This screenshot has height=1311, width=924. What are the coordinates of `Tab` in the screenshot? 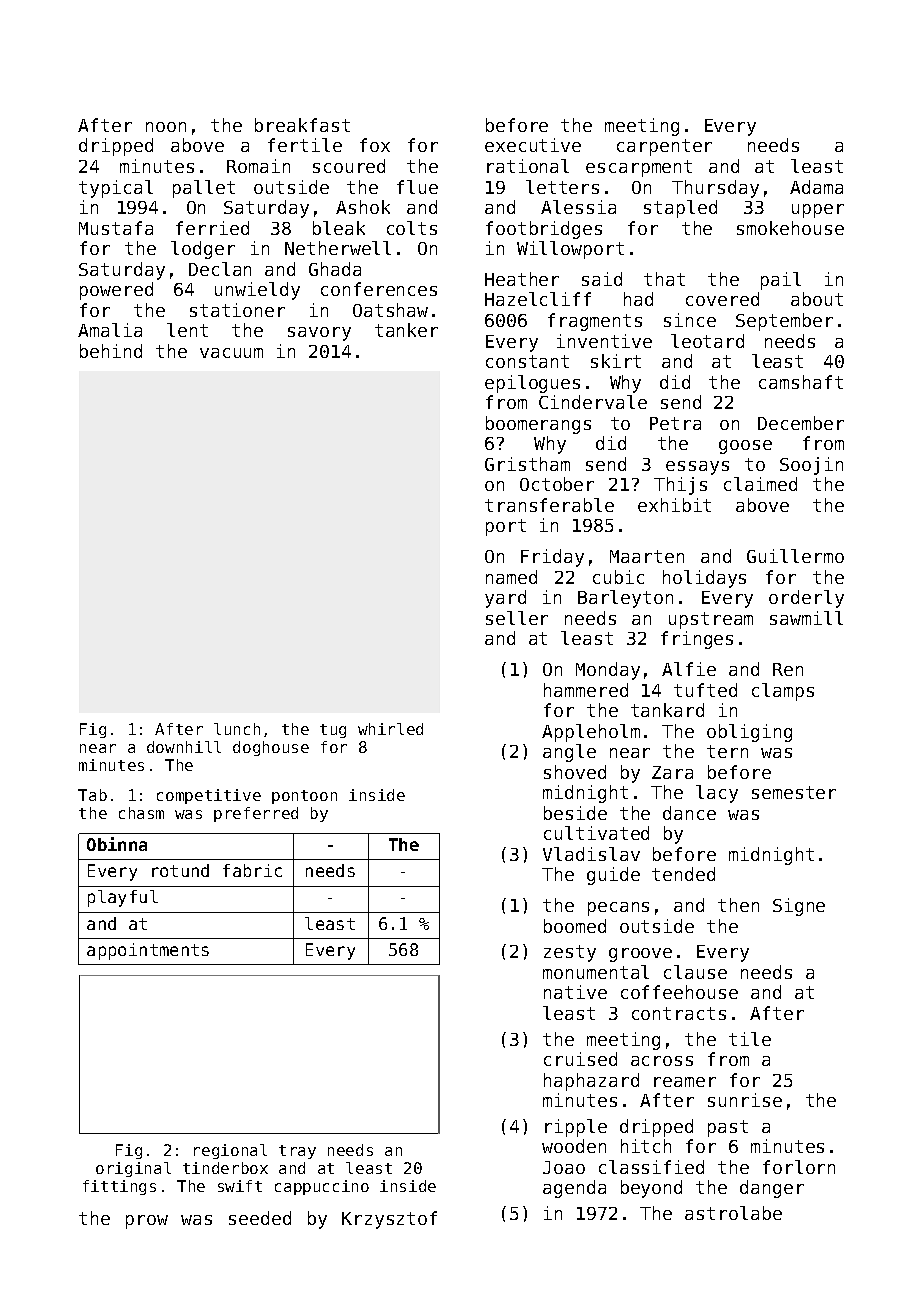 It's located at (92, 795).
